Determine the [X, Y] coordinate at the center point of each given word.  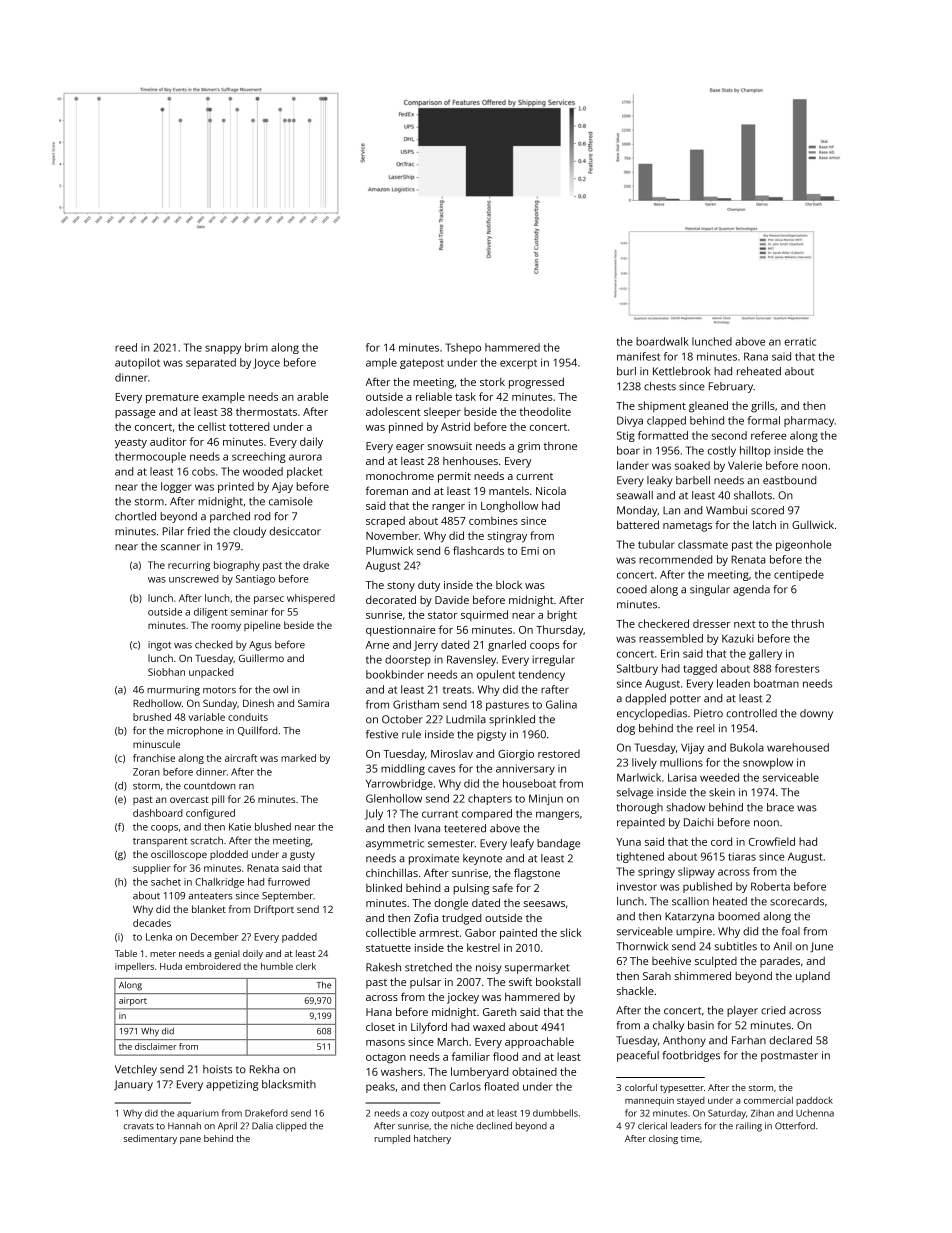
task [465, 396]
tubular [656, 544]
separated [211, 363]
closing [663, 1139]
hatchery [432, 1139]
